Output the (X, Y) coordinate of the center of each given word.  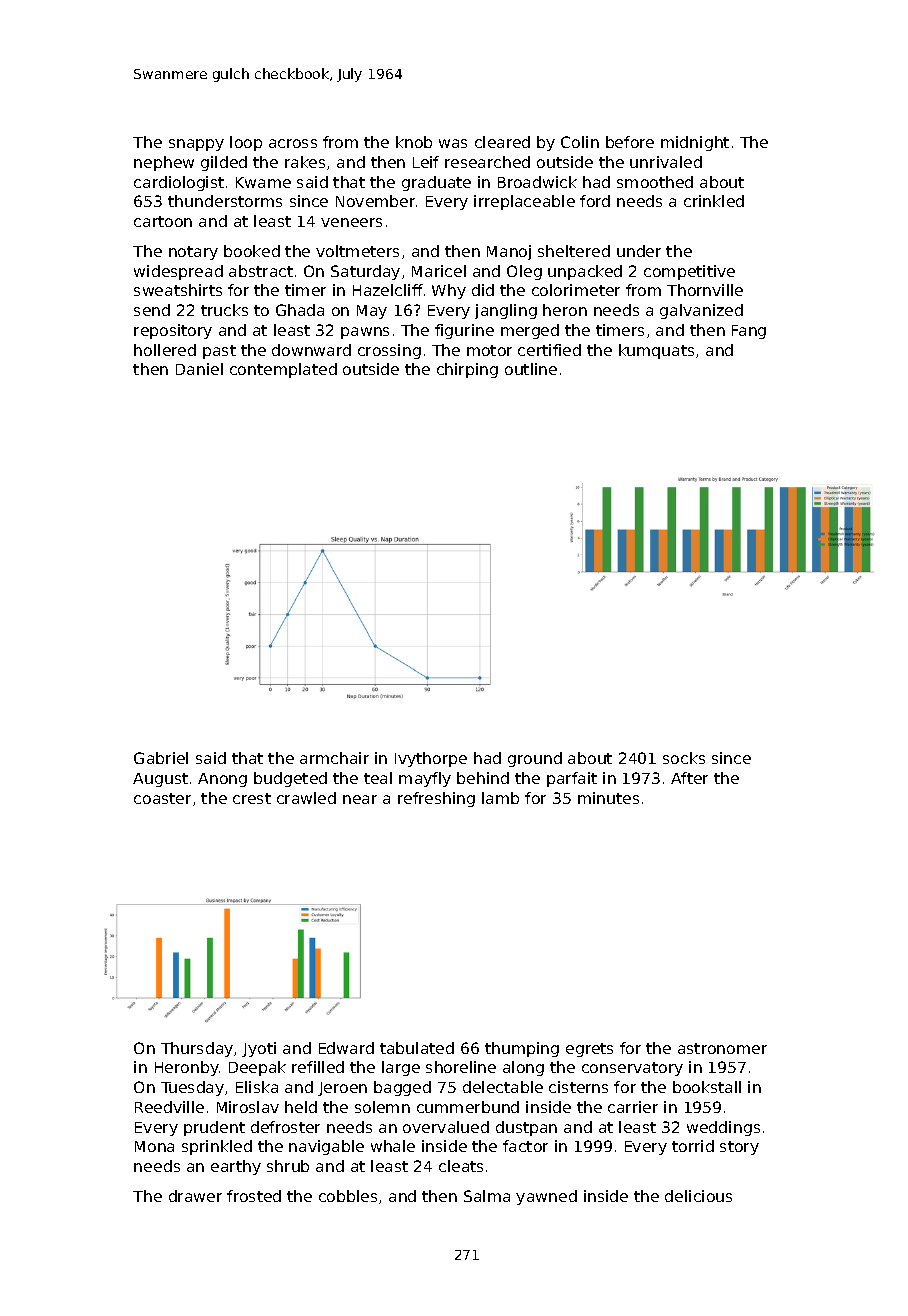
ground (535, 759)
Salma (487, 1196)
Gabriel (161, 758)
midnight (695, 143)
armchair (334, 758)
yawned (546, 1197)
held (301, 1107)
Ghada (300, 310)
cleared (502, 142)
